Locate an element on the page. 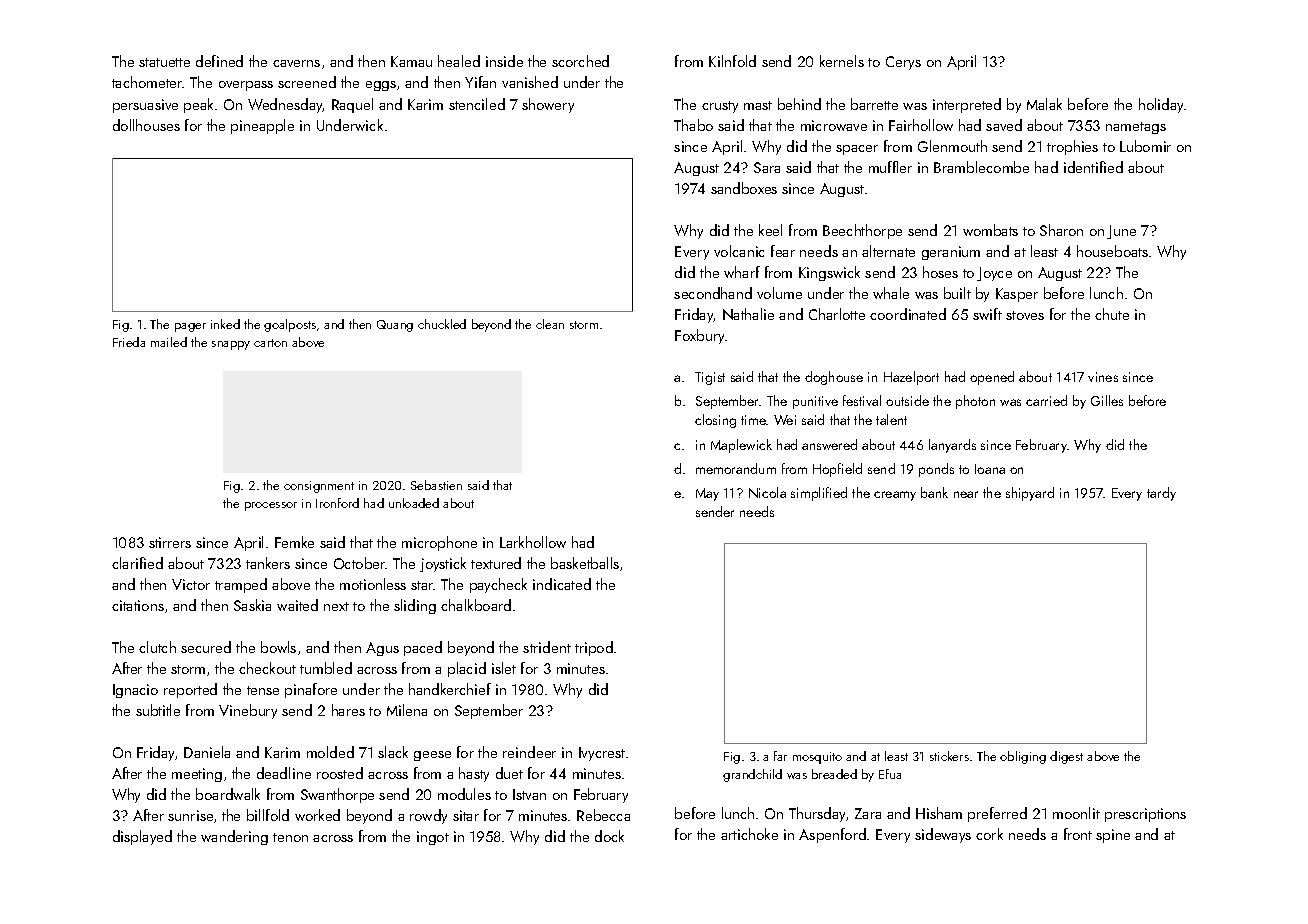  tardy is located at coordinates (1161, 494).
